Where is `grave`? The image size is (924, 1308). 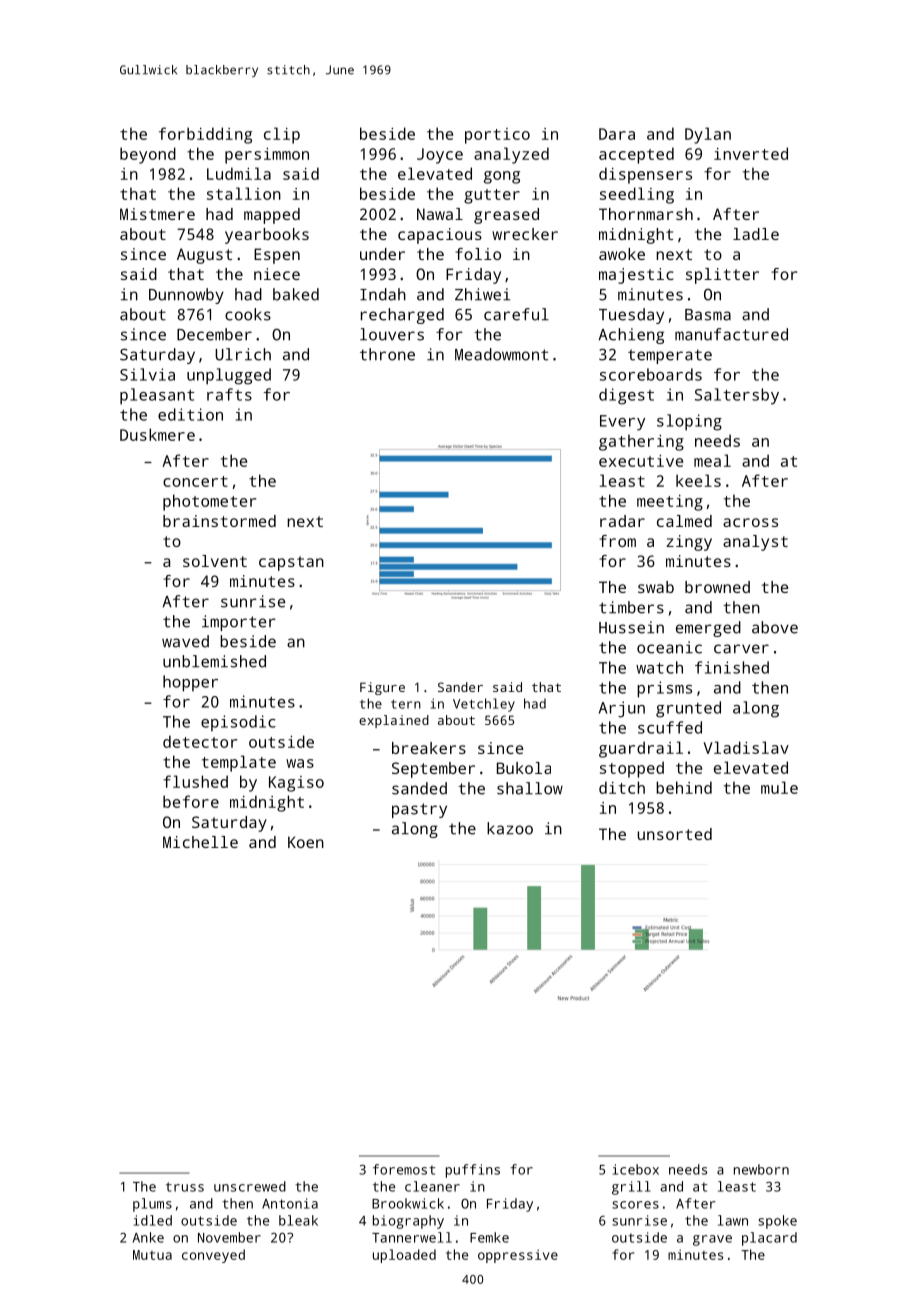
grave is located at coordinates (712, 1240).
